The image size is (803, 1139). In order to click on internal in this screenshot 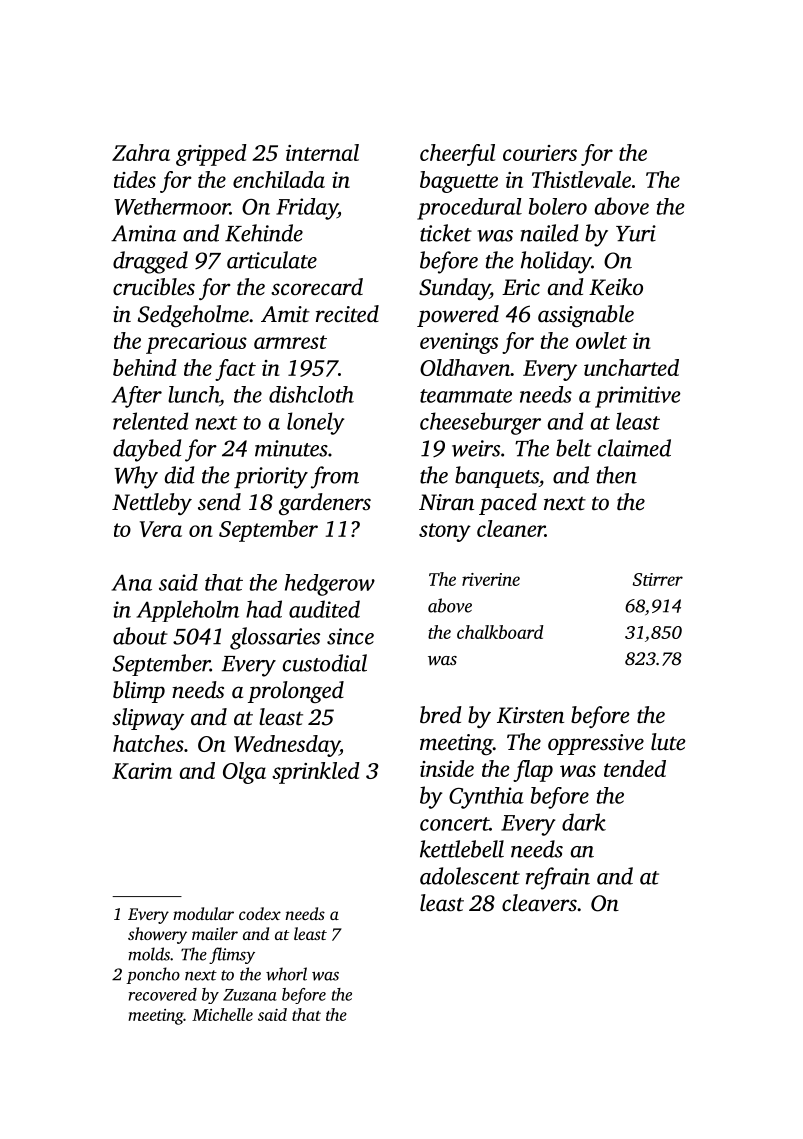, I will do `click(322, 152)`.
